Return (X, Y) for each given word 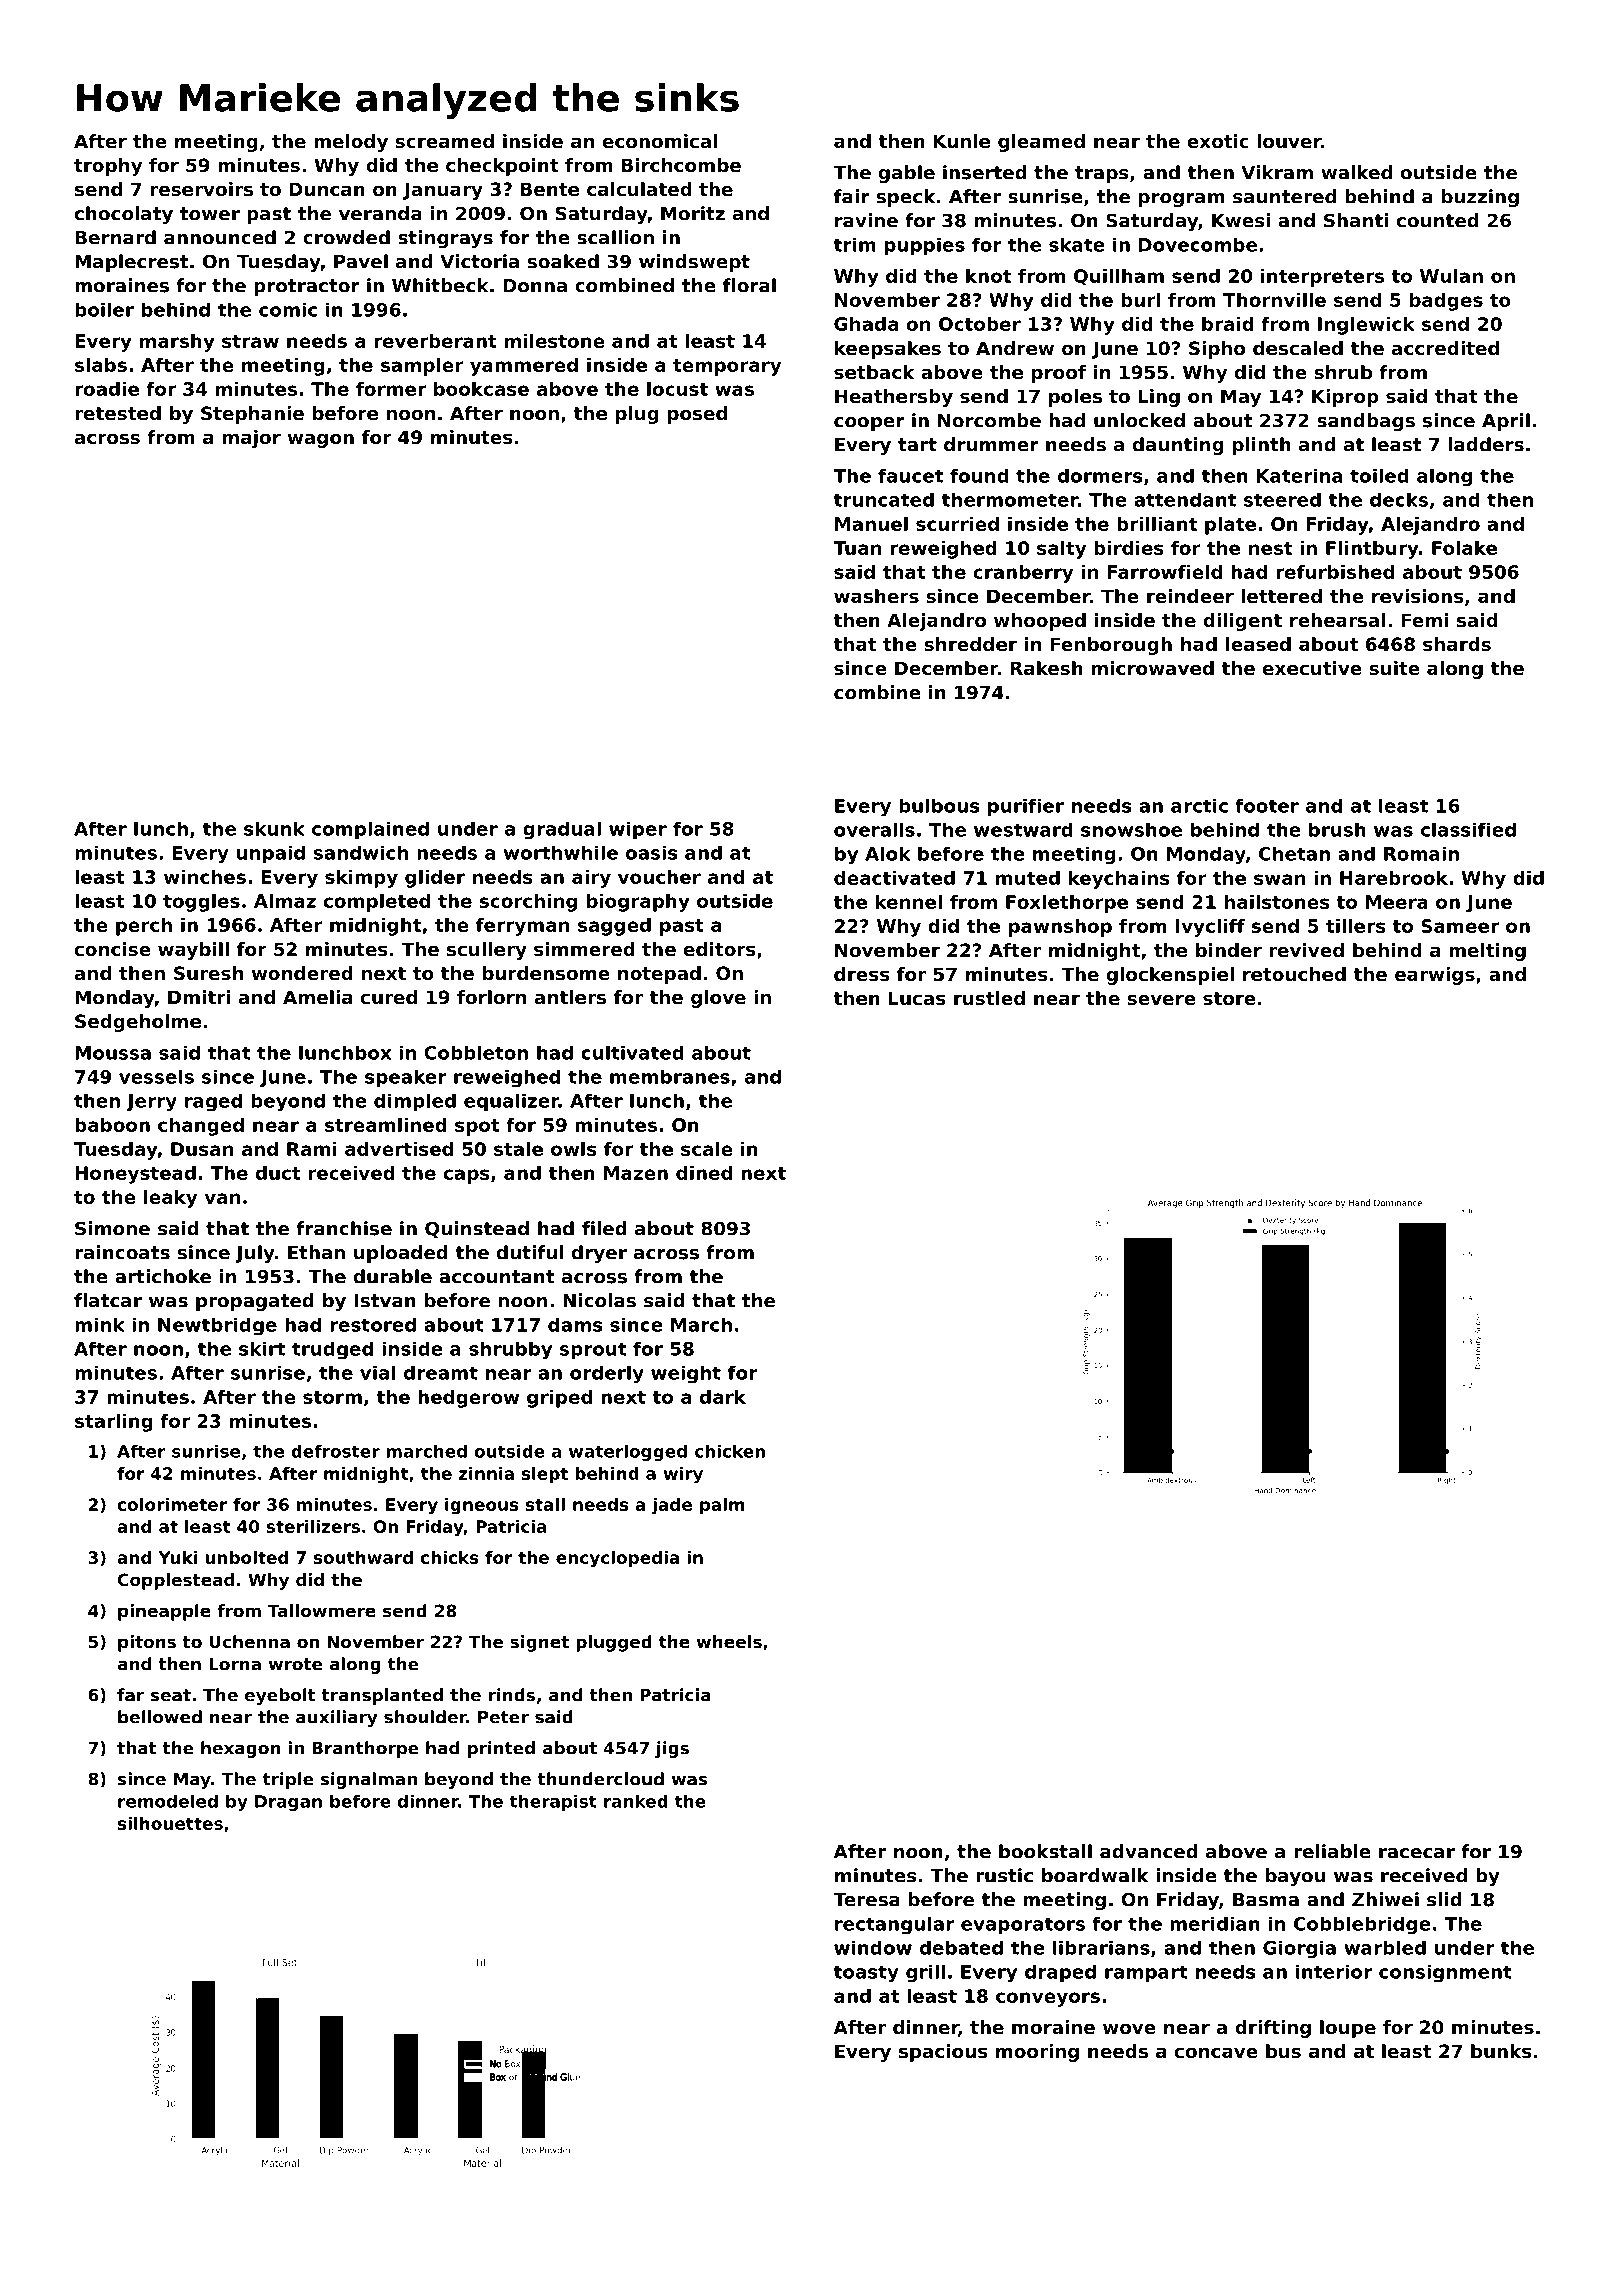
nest (1270, 548)
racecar (1417, 1853)
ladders (1486, 444)
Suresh (208, 973)
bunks (1501, 2051)
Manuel (871, 524)
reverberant (435, 341)
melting (1487, 952)
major (252, 439)
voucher (659, 877)
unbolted (247, 1557)
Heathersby (894, 398)
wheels (729, 1641)
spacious (943, 2053)
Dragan (288, 1803)
